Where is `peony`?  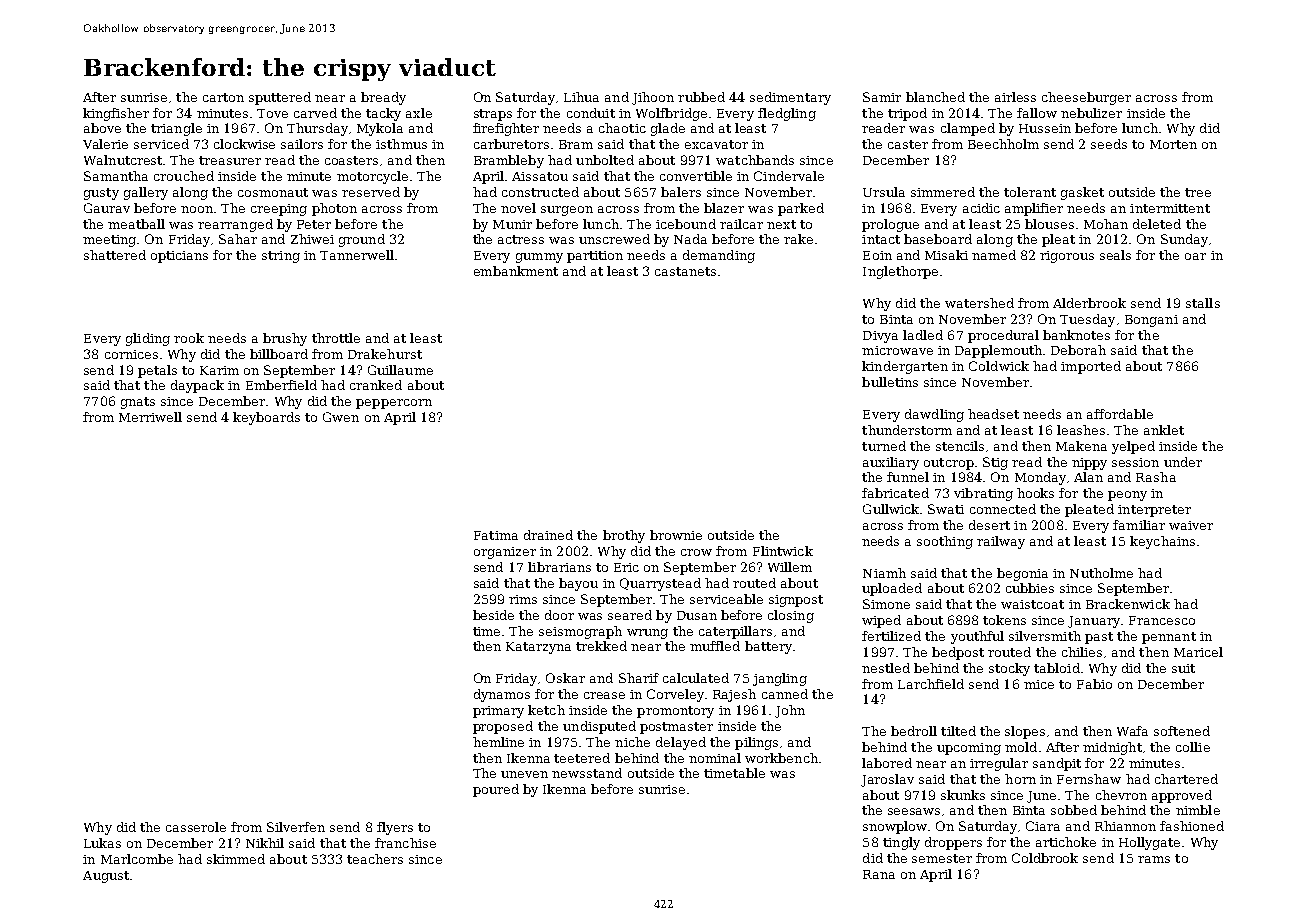 peony is located at coordinates (1127, 496).
